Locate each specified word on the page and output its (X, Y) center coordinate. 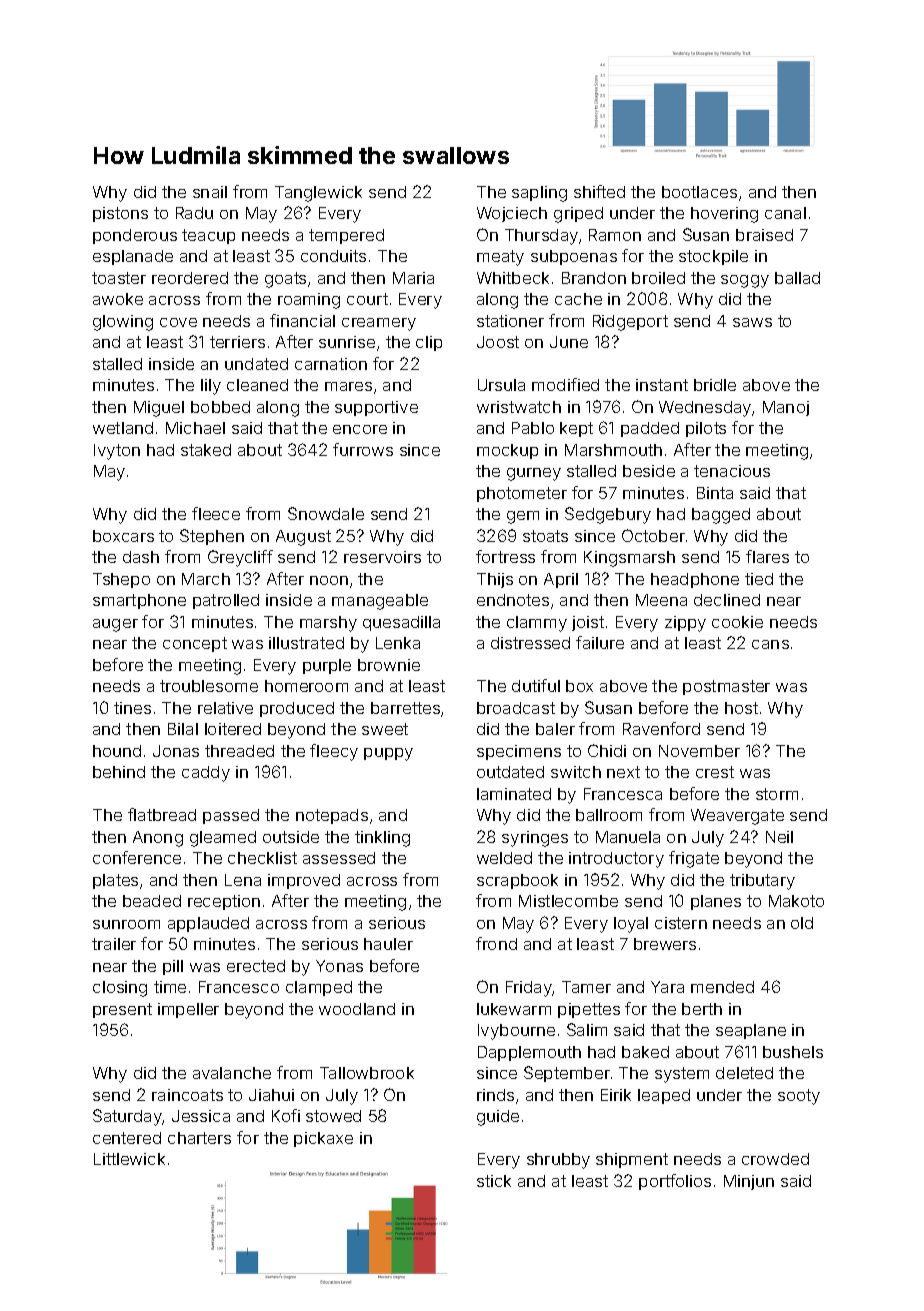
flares (767, 556)
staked (206, 450)
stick (494, 1181)
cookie (737, 622)
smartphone (139, 601)
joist (588, 623)
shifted (599, 191)
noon (329, 580)
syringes (535, 839)
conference (137, 857)
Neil (779, 837)
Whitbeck (513, 278)
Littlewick (129, 1159)
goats (285, 280)
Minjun (749, 1182)
